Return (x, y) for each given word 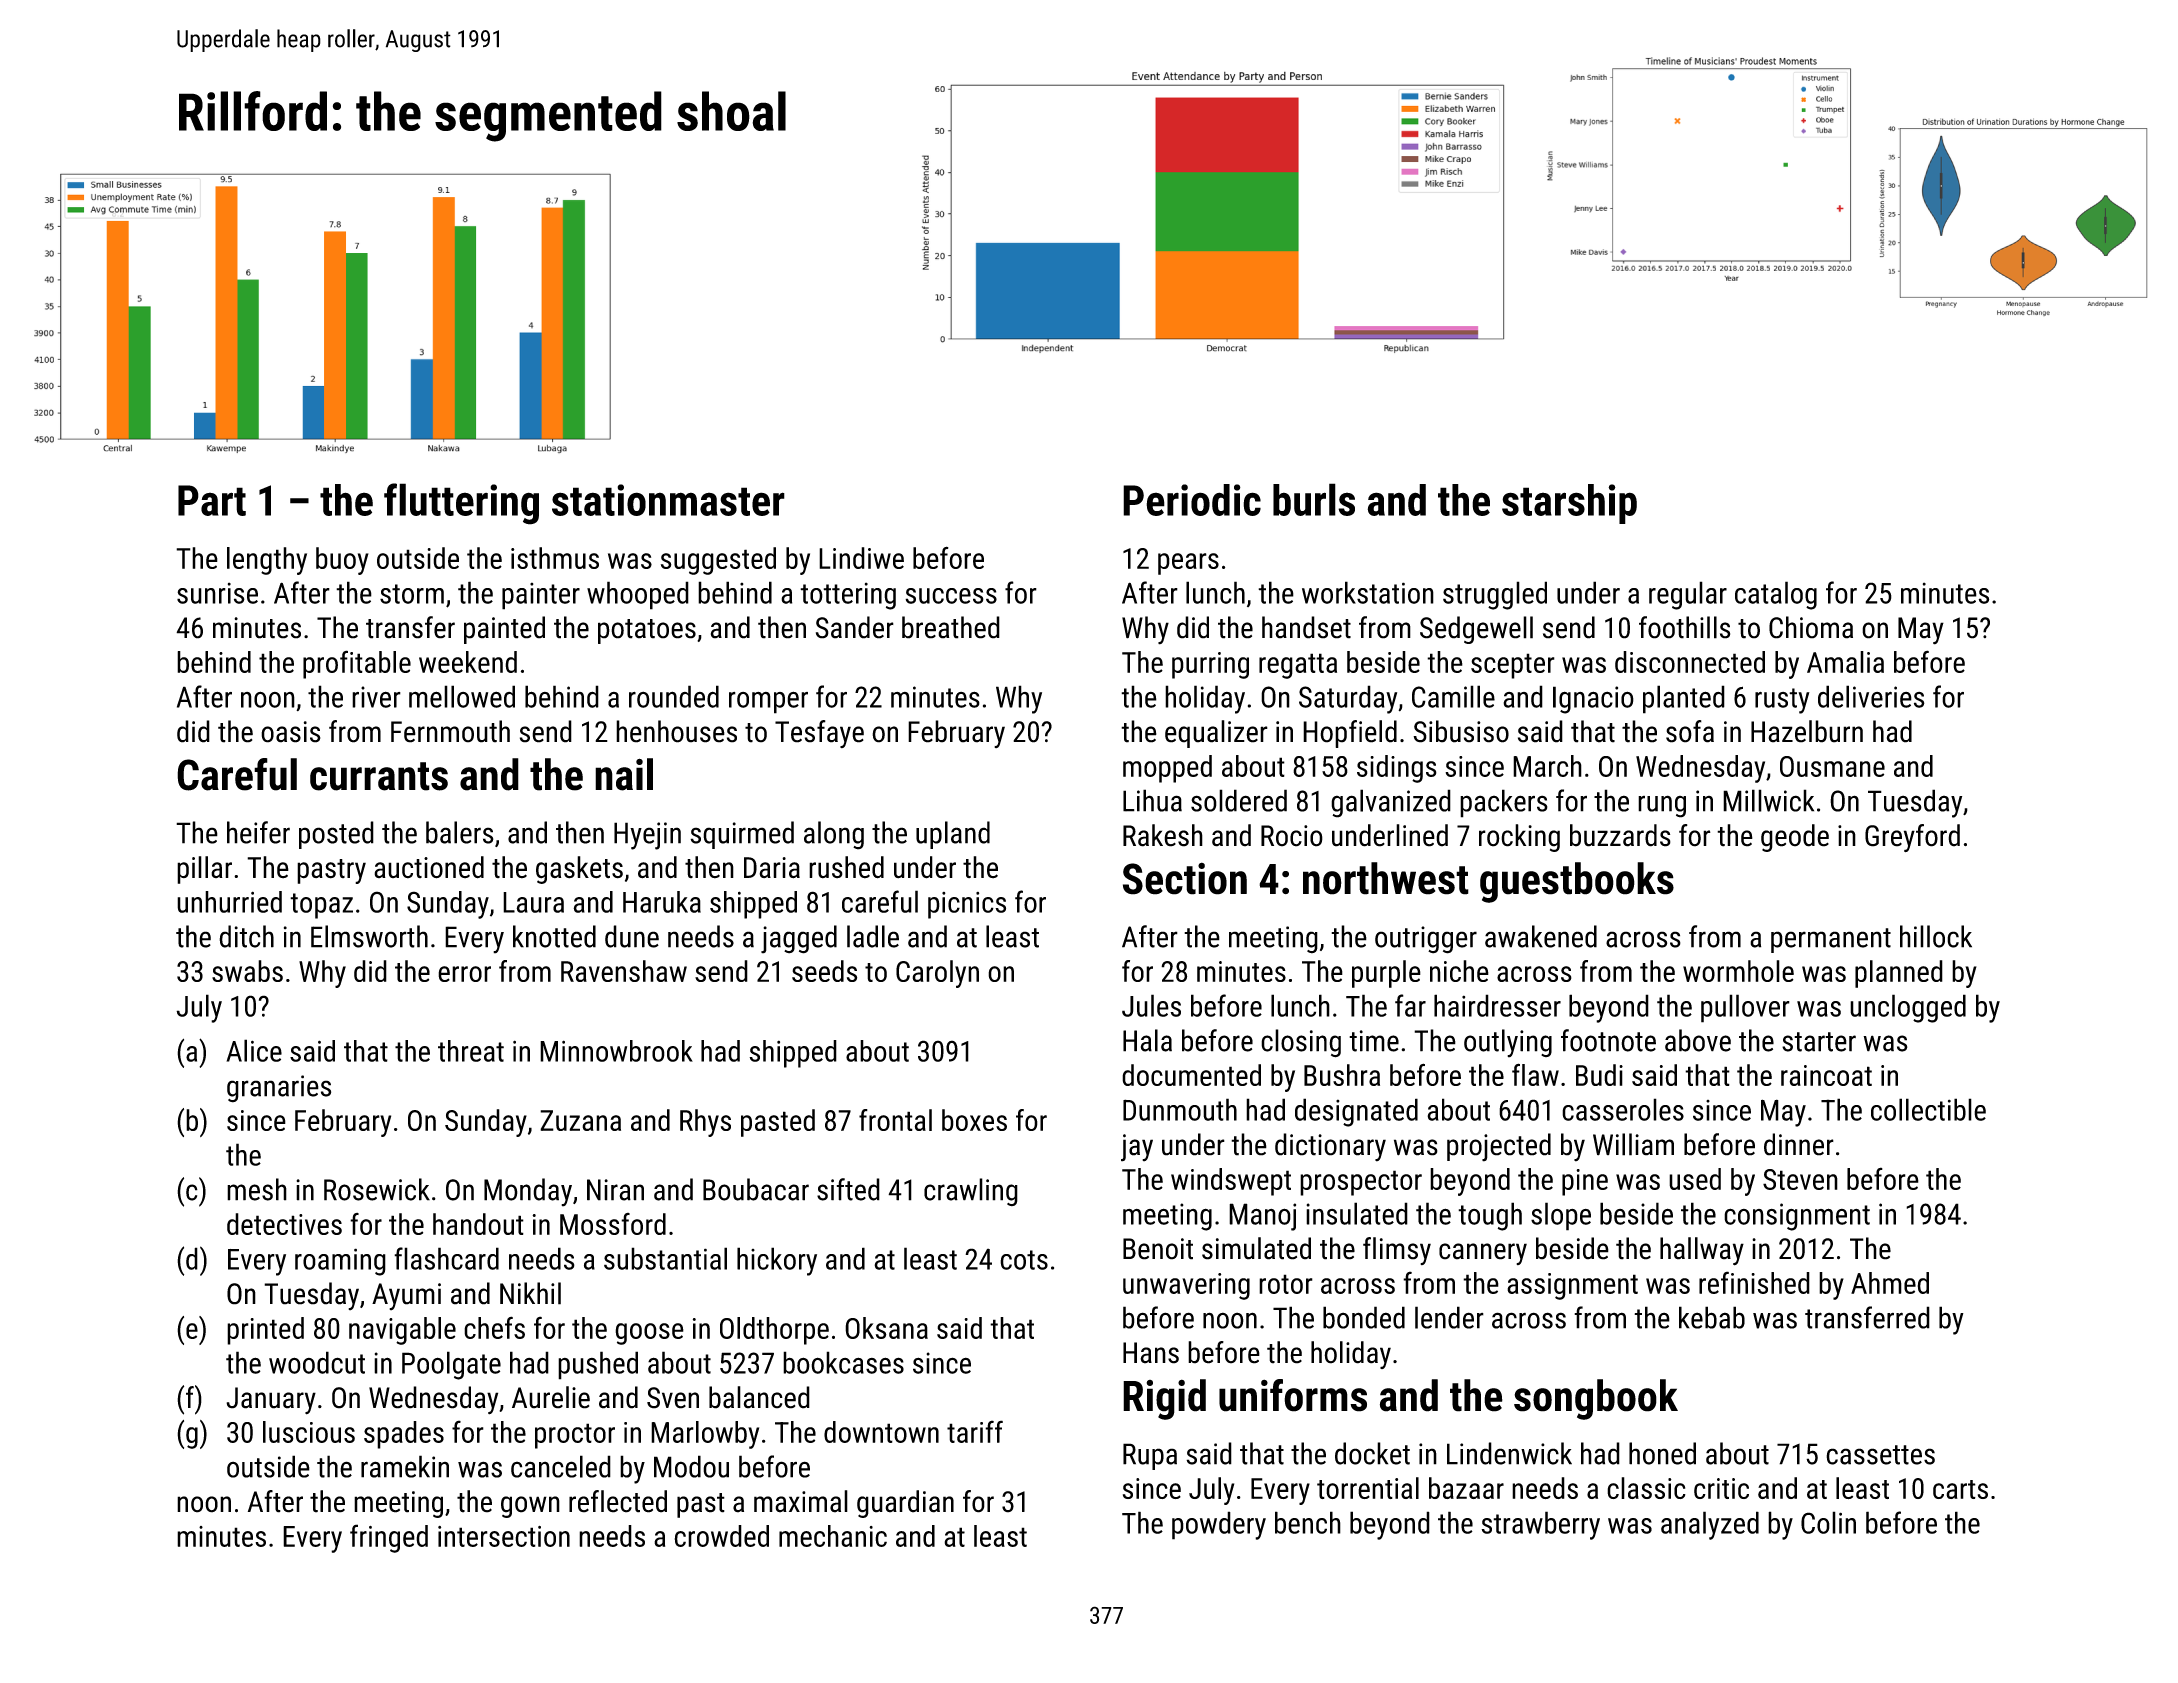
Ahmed (1890, 1283)
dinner (1799, 1144)
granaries (279, 1089)
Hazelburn (1807, 731)
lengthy (267, 561)
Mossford (613, 1224)
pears (1188, 564)
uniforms (1293, 1395)
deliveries (1871, 696)
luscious (309, 1432)
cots (1024, 1260)
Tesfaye (819, 734)
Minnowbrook (616, 1051)
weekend (468, 662)
